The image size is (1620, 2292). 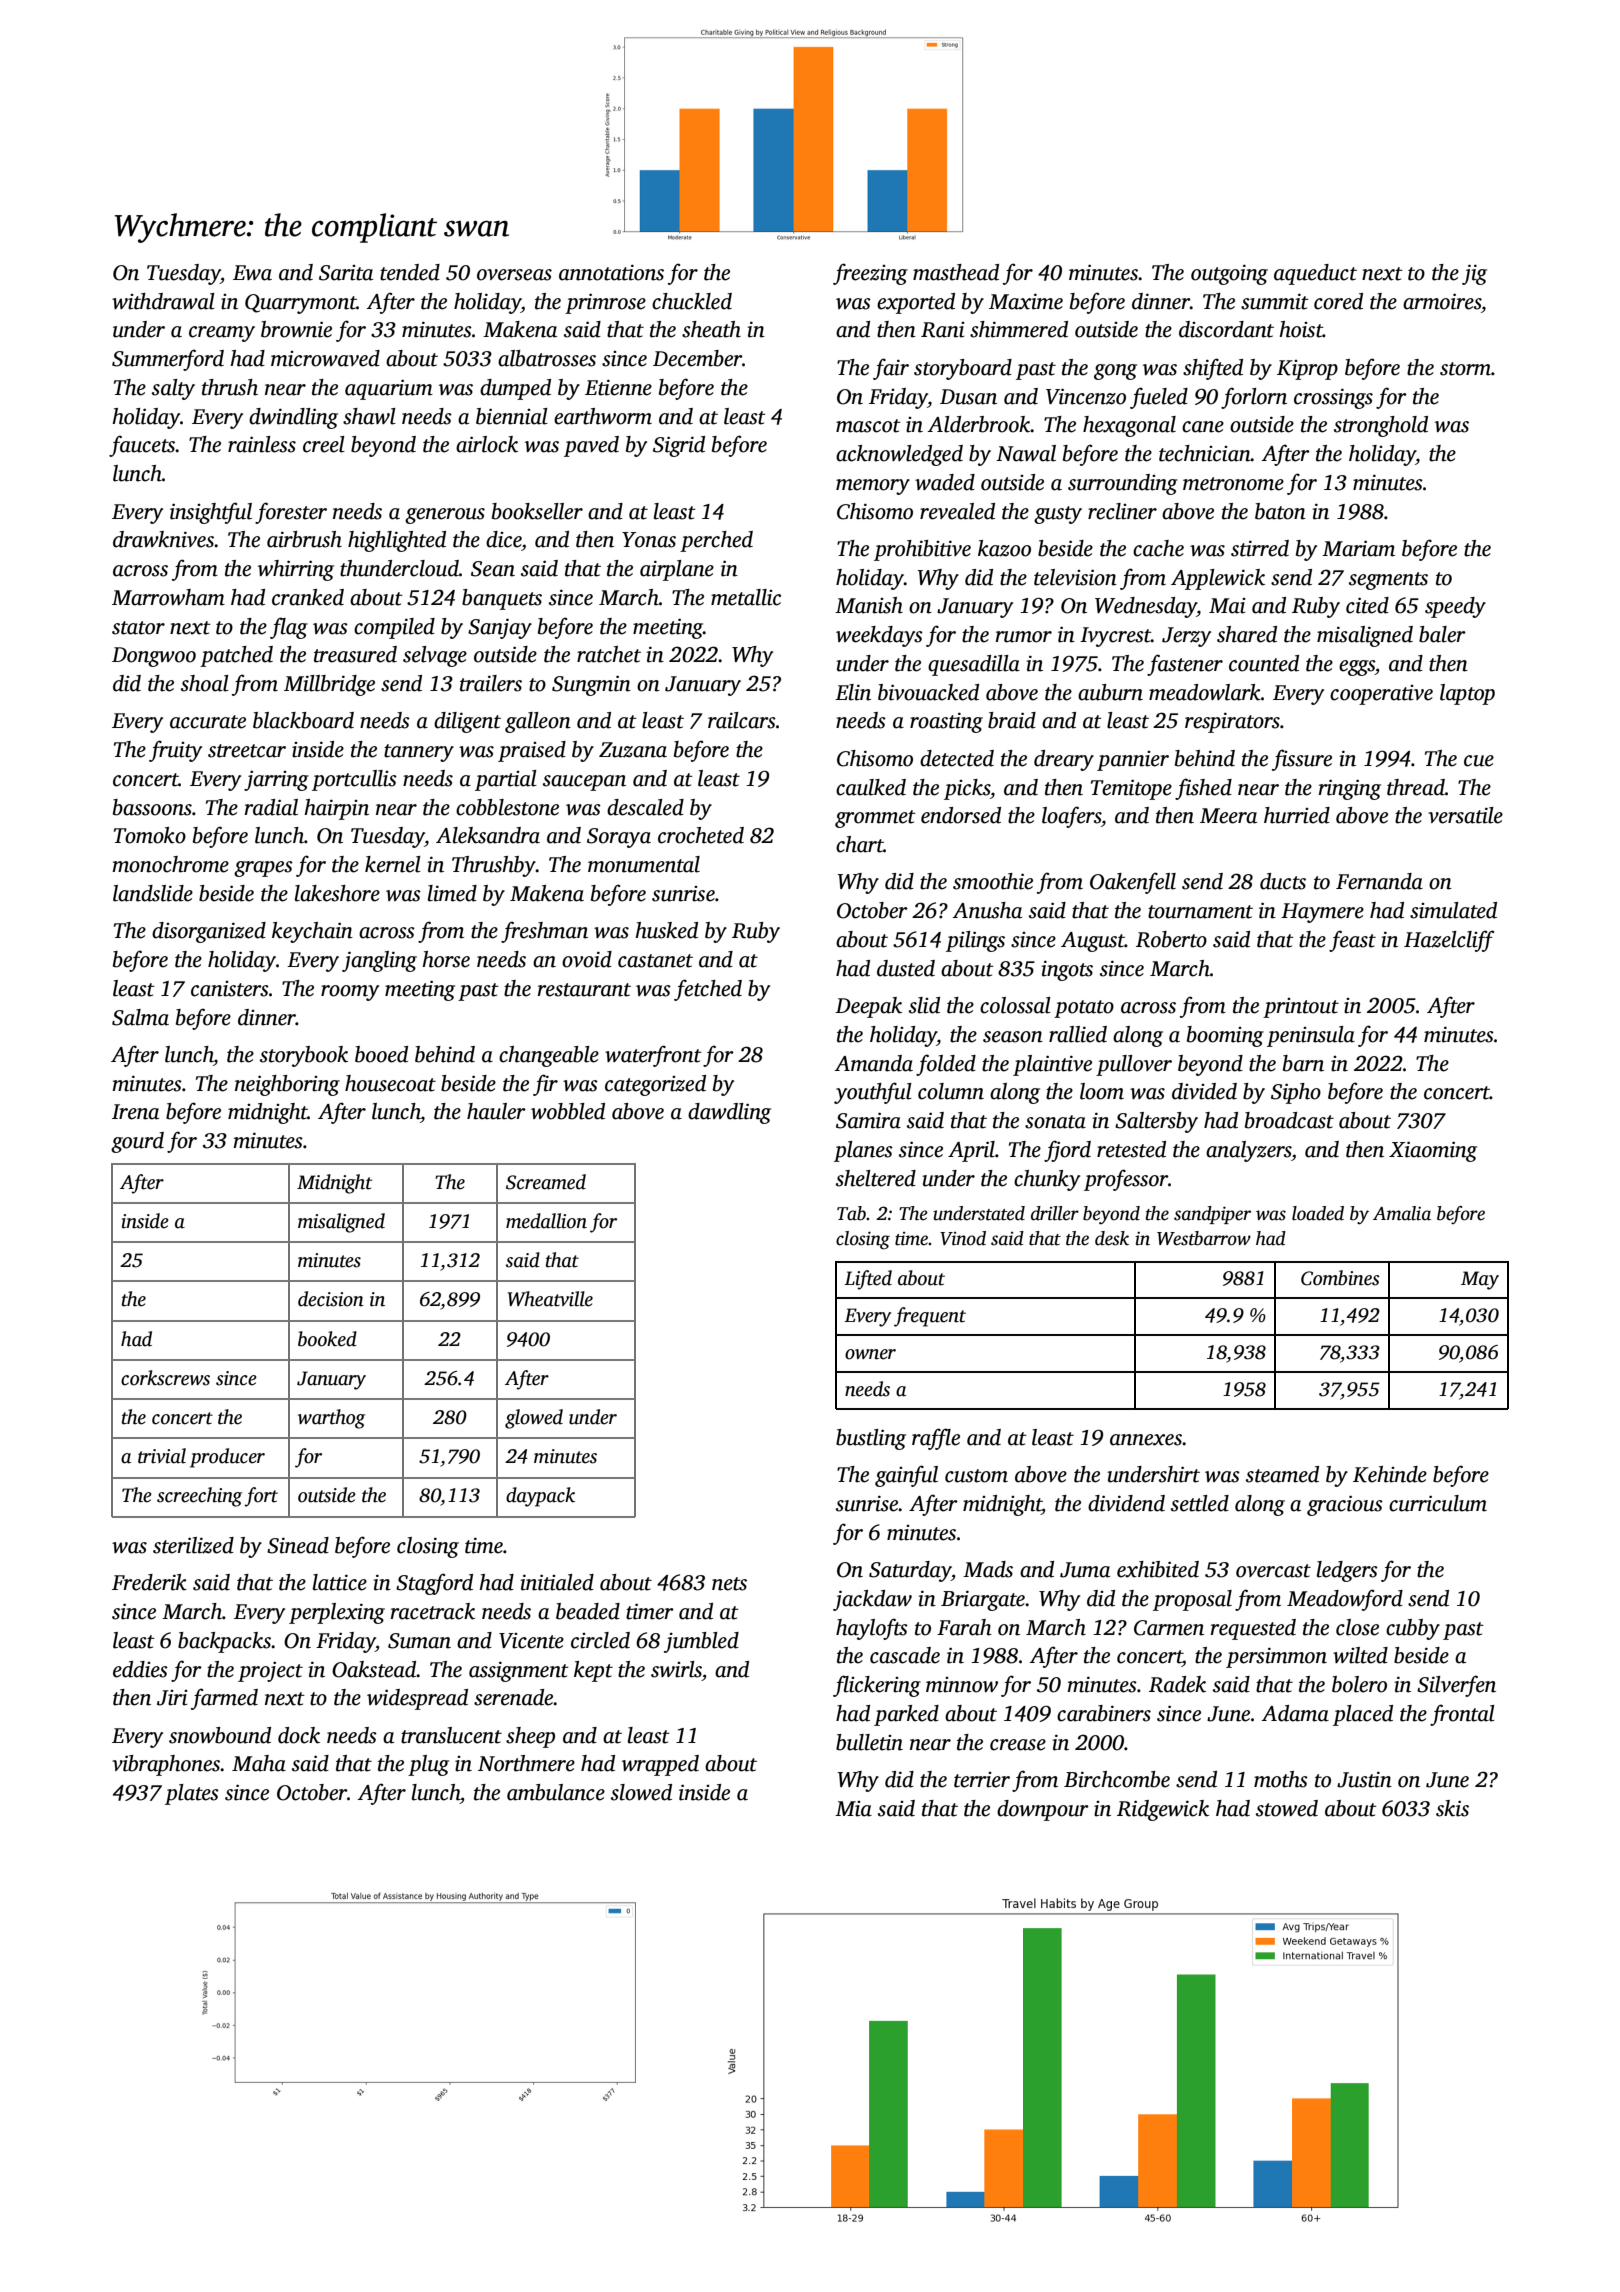 I want to click on vibraphones, so click(x=166, y=1765).
